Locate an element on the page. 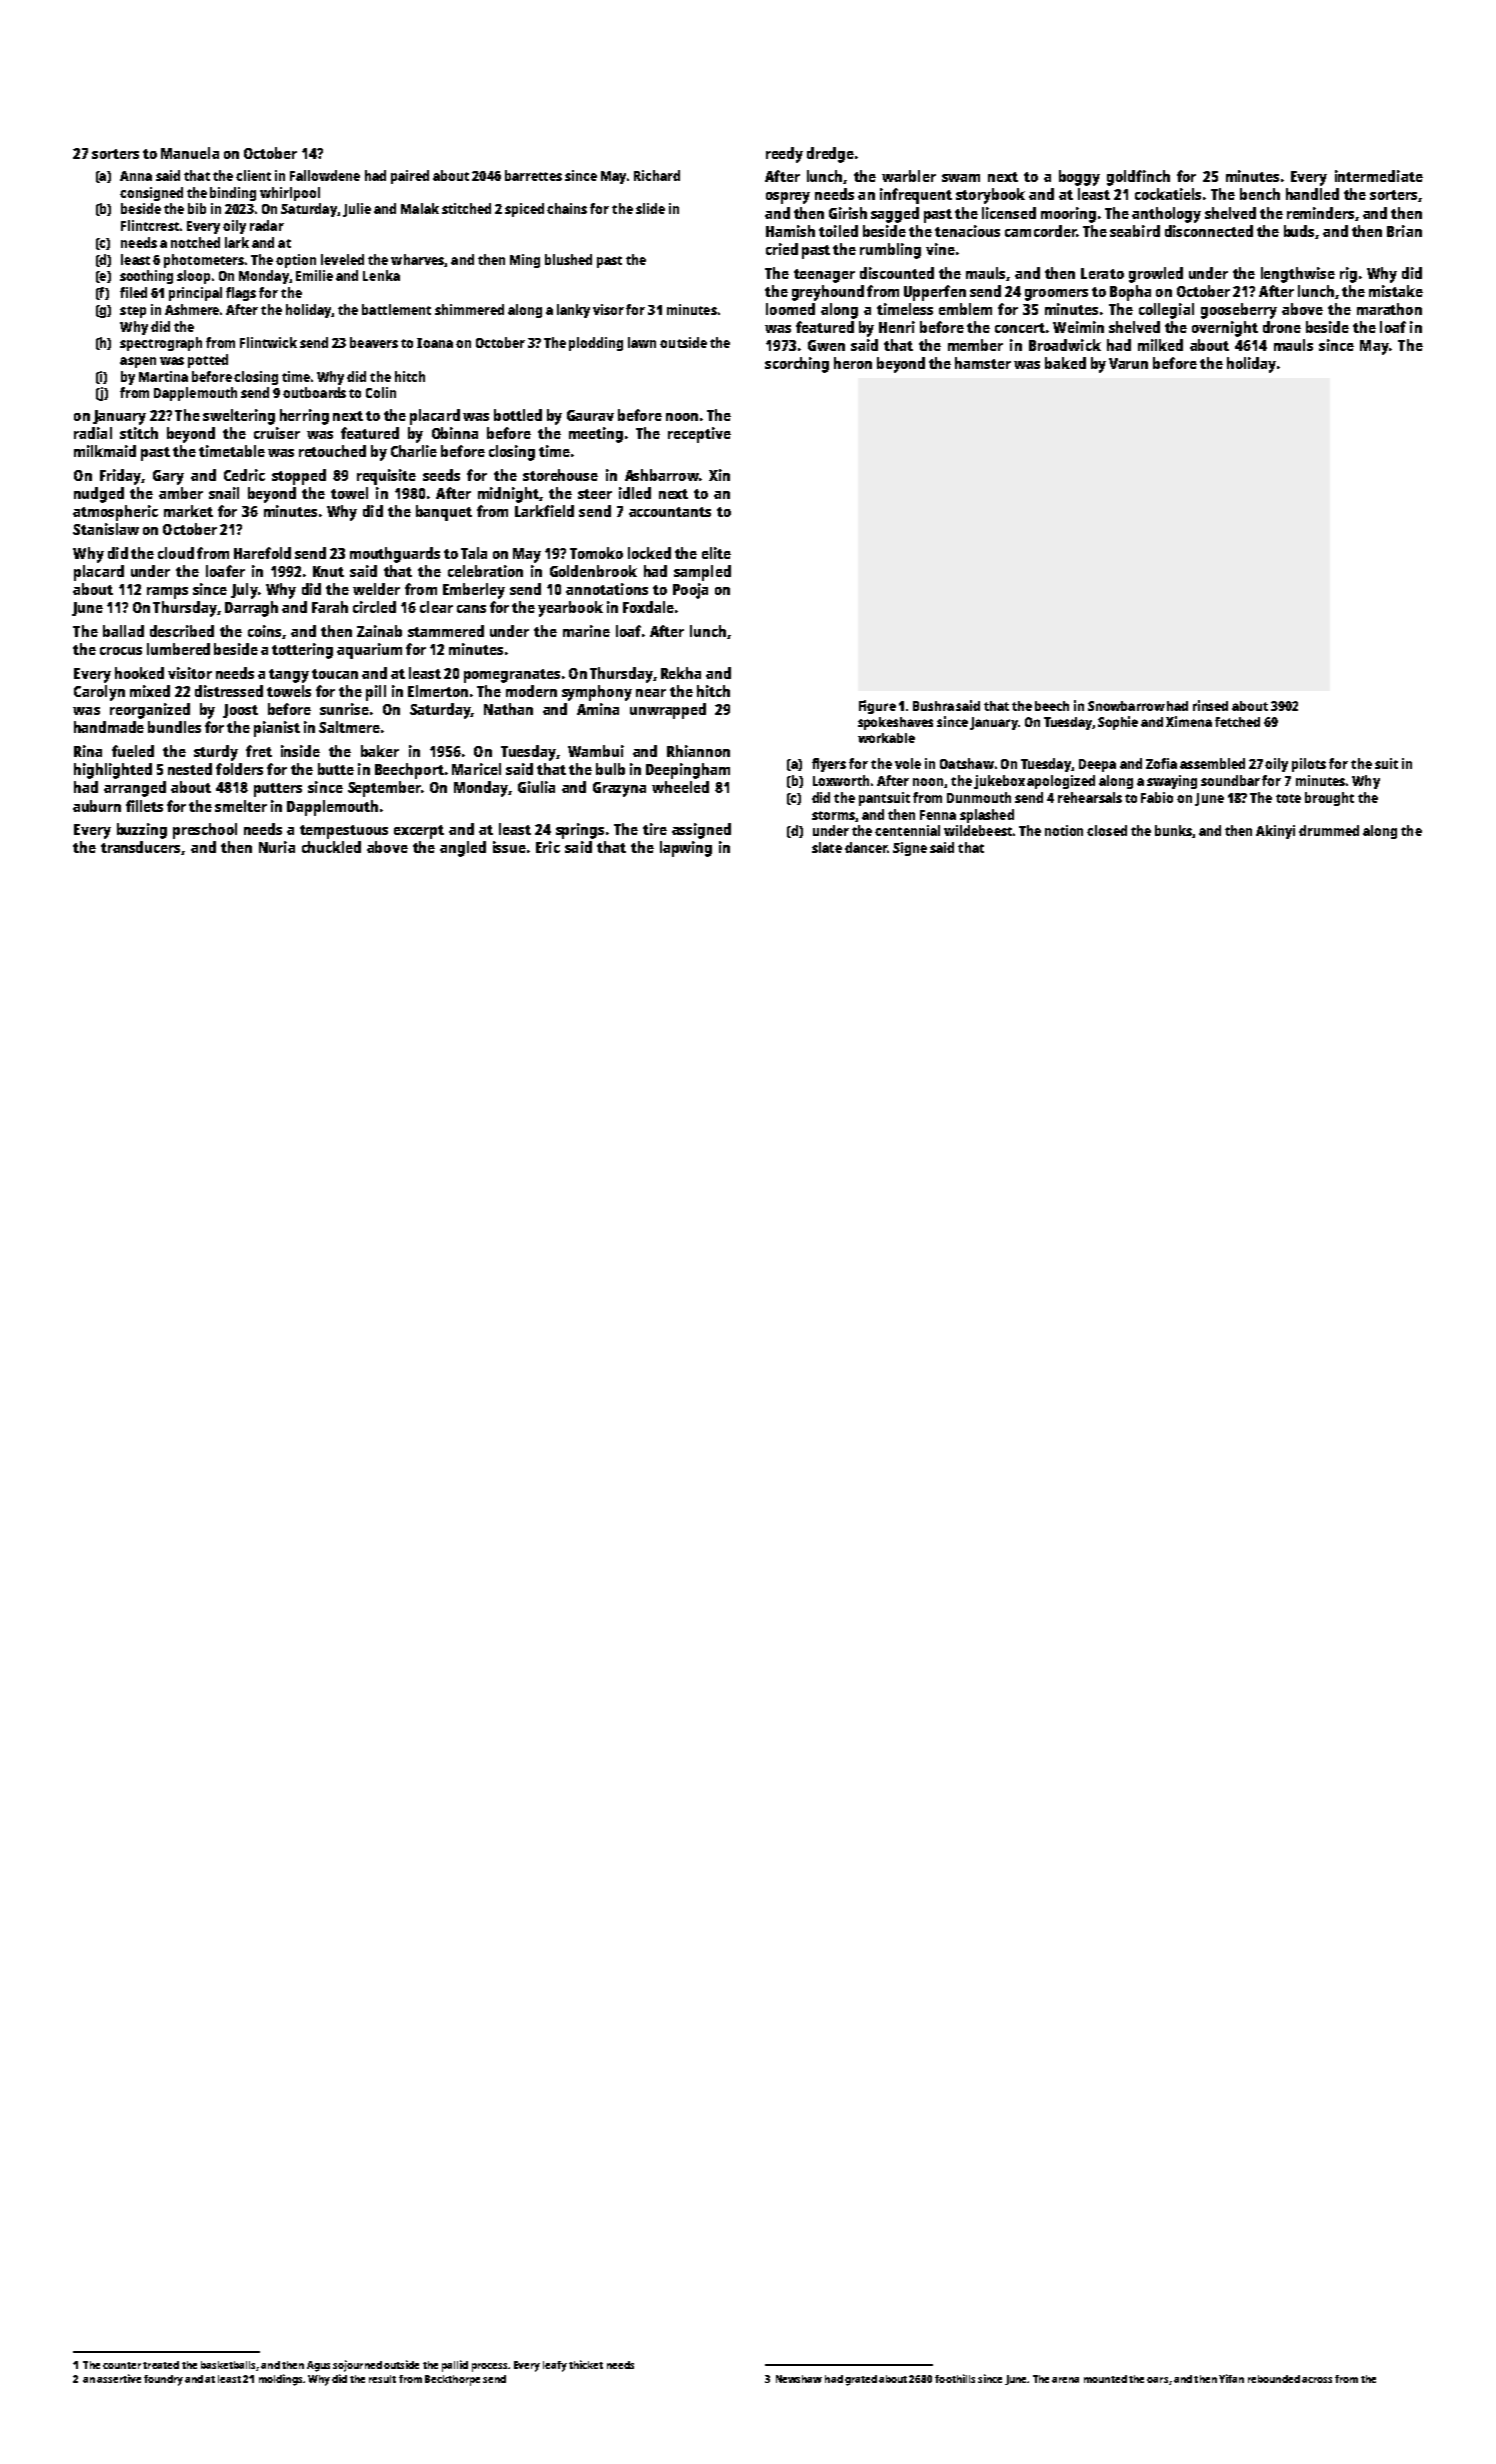 This page has width=1496, height=2464. Maricel is located at coordinates (476, 769).
